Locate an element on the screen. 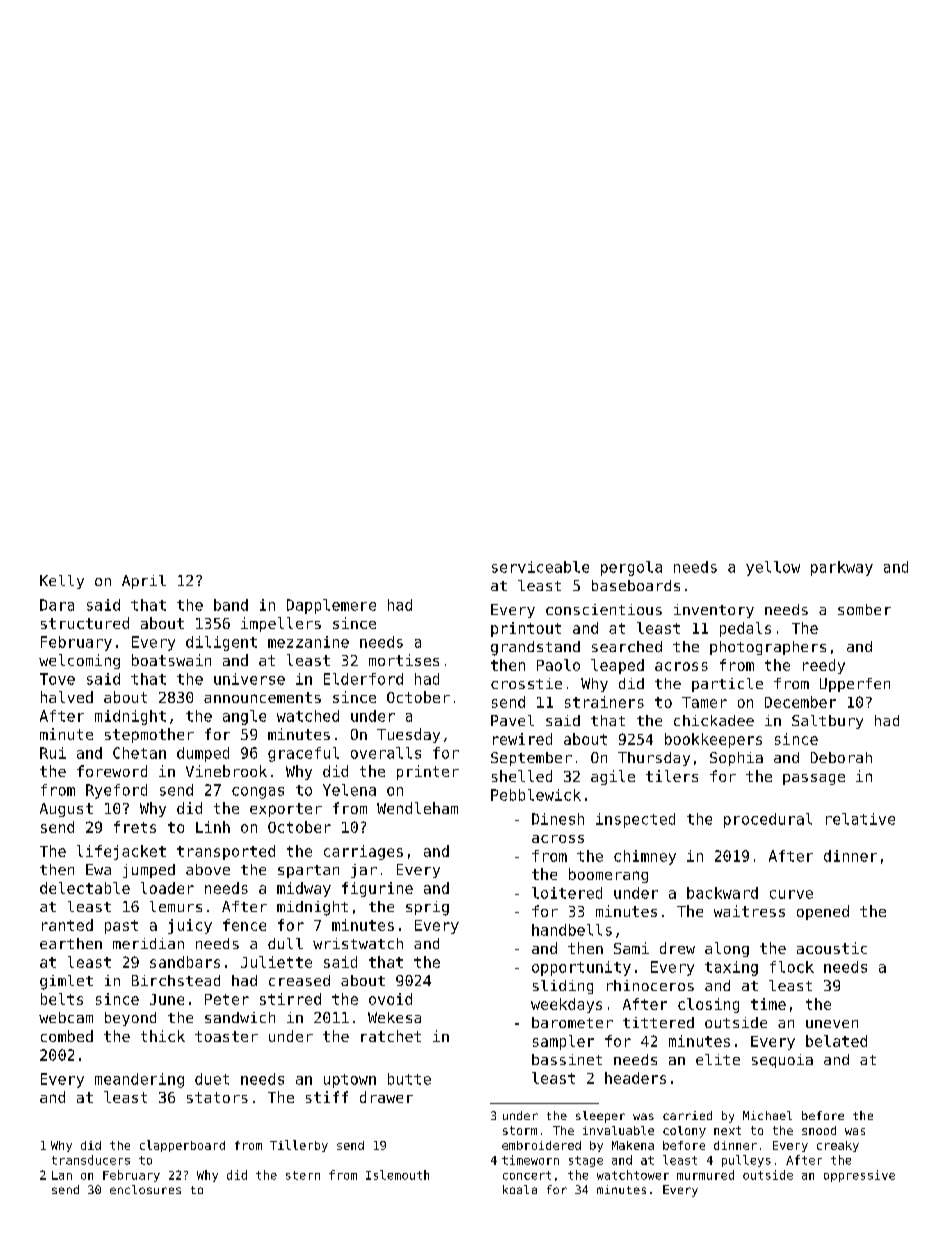 Image resolution: width=952 pixels, height=1233 pixels. Rui is located at coordinates (53, 753).
